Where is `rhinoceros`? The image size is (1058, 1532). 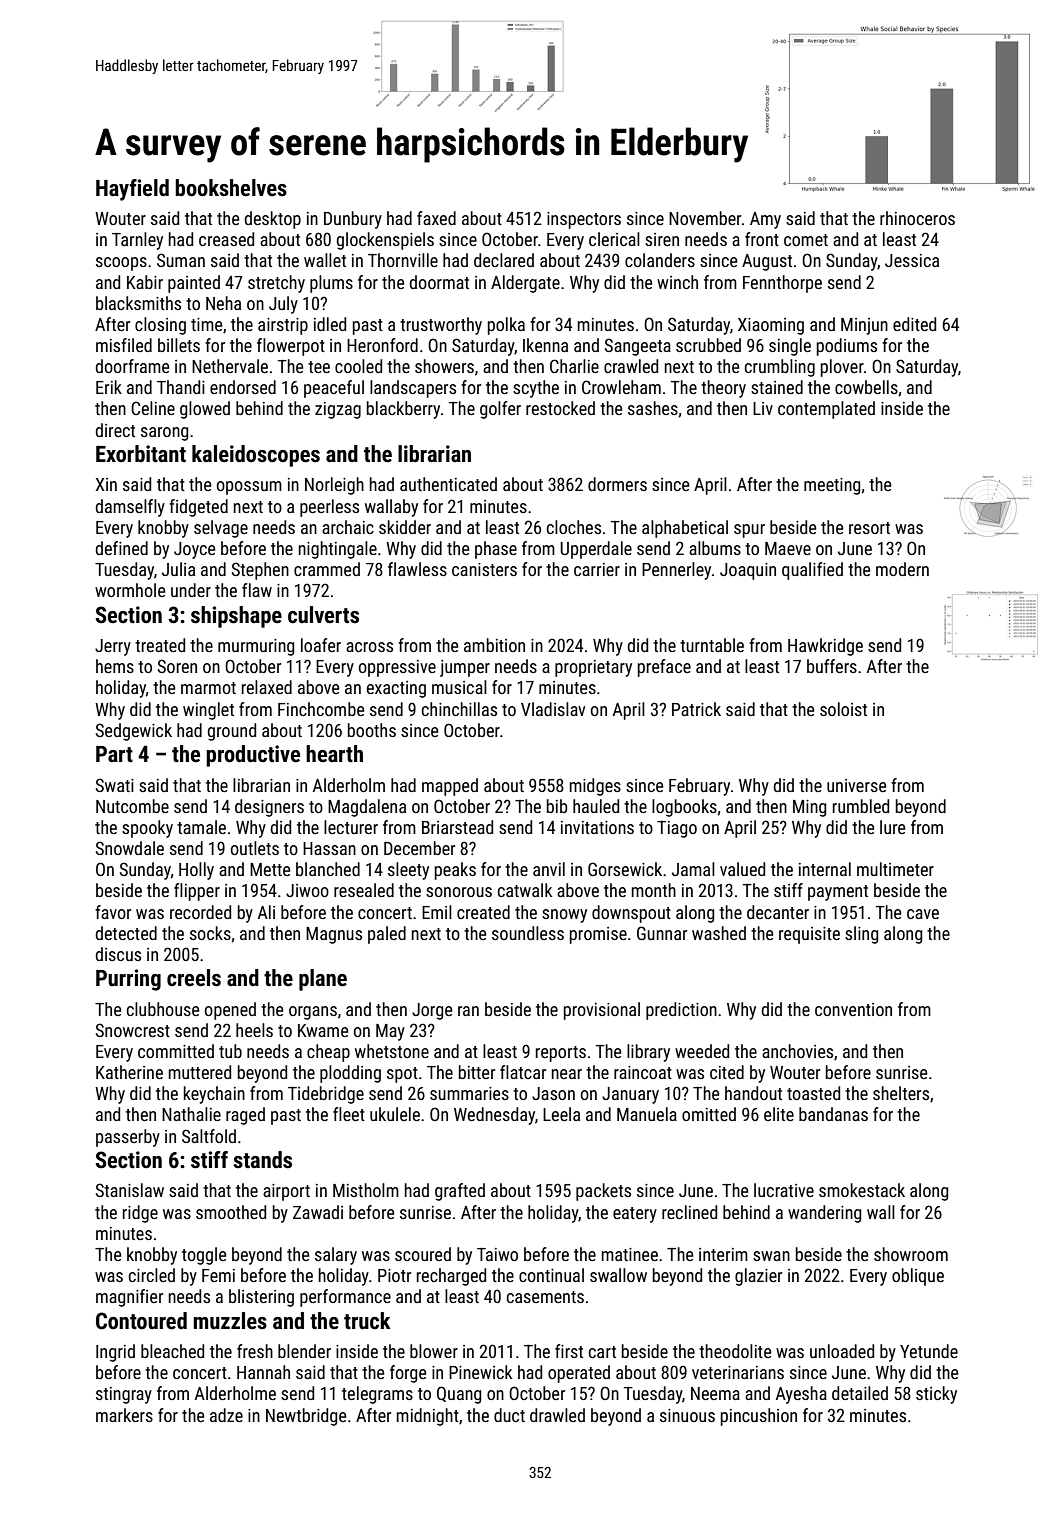
rhinoceros is located at coordinates (917, 218).
